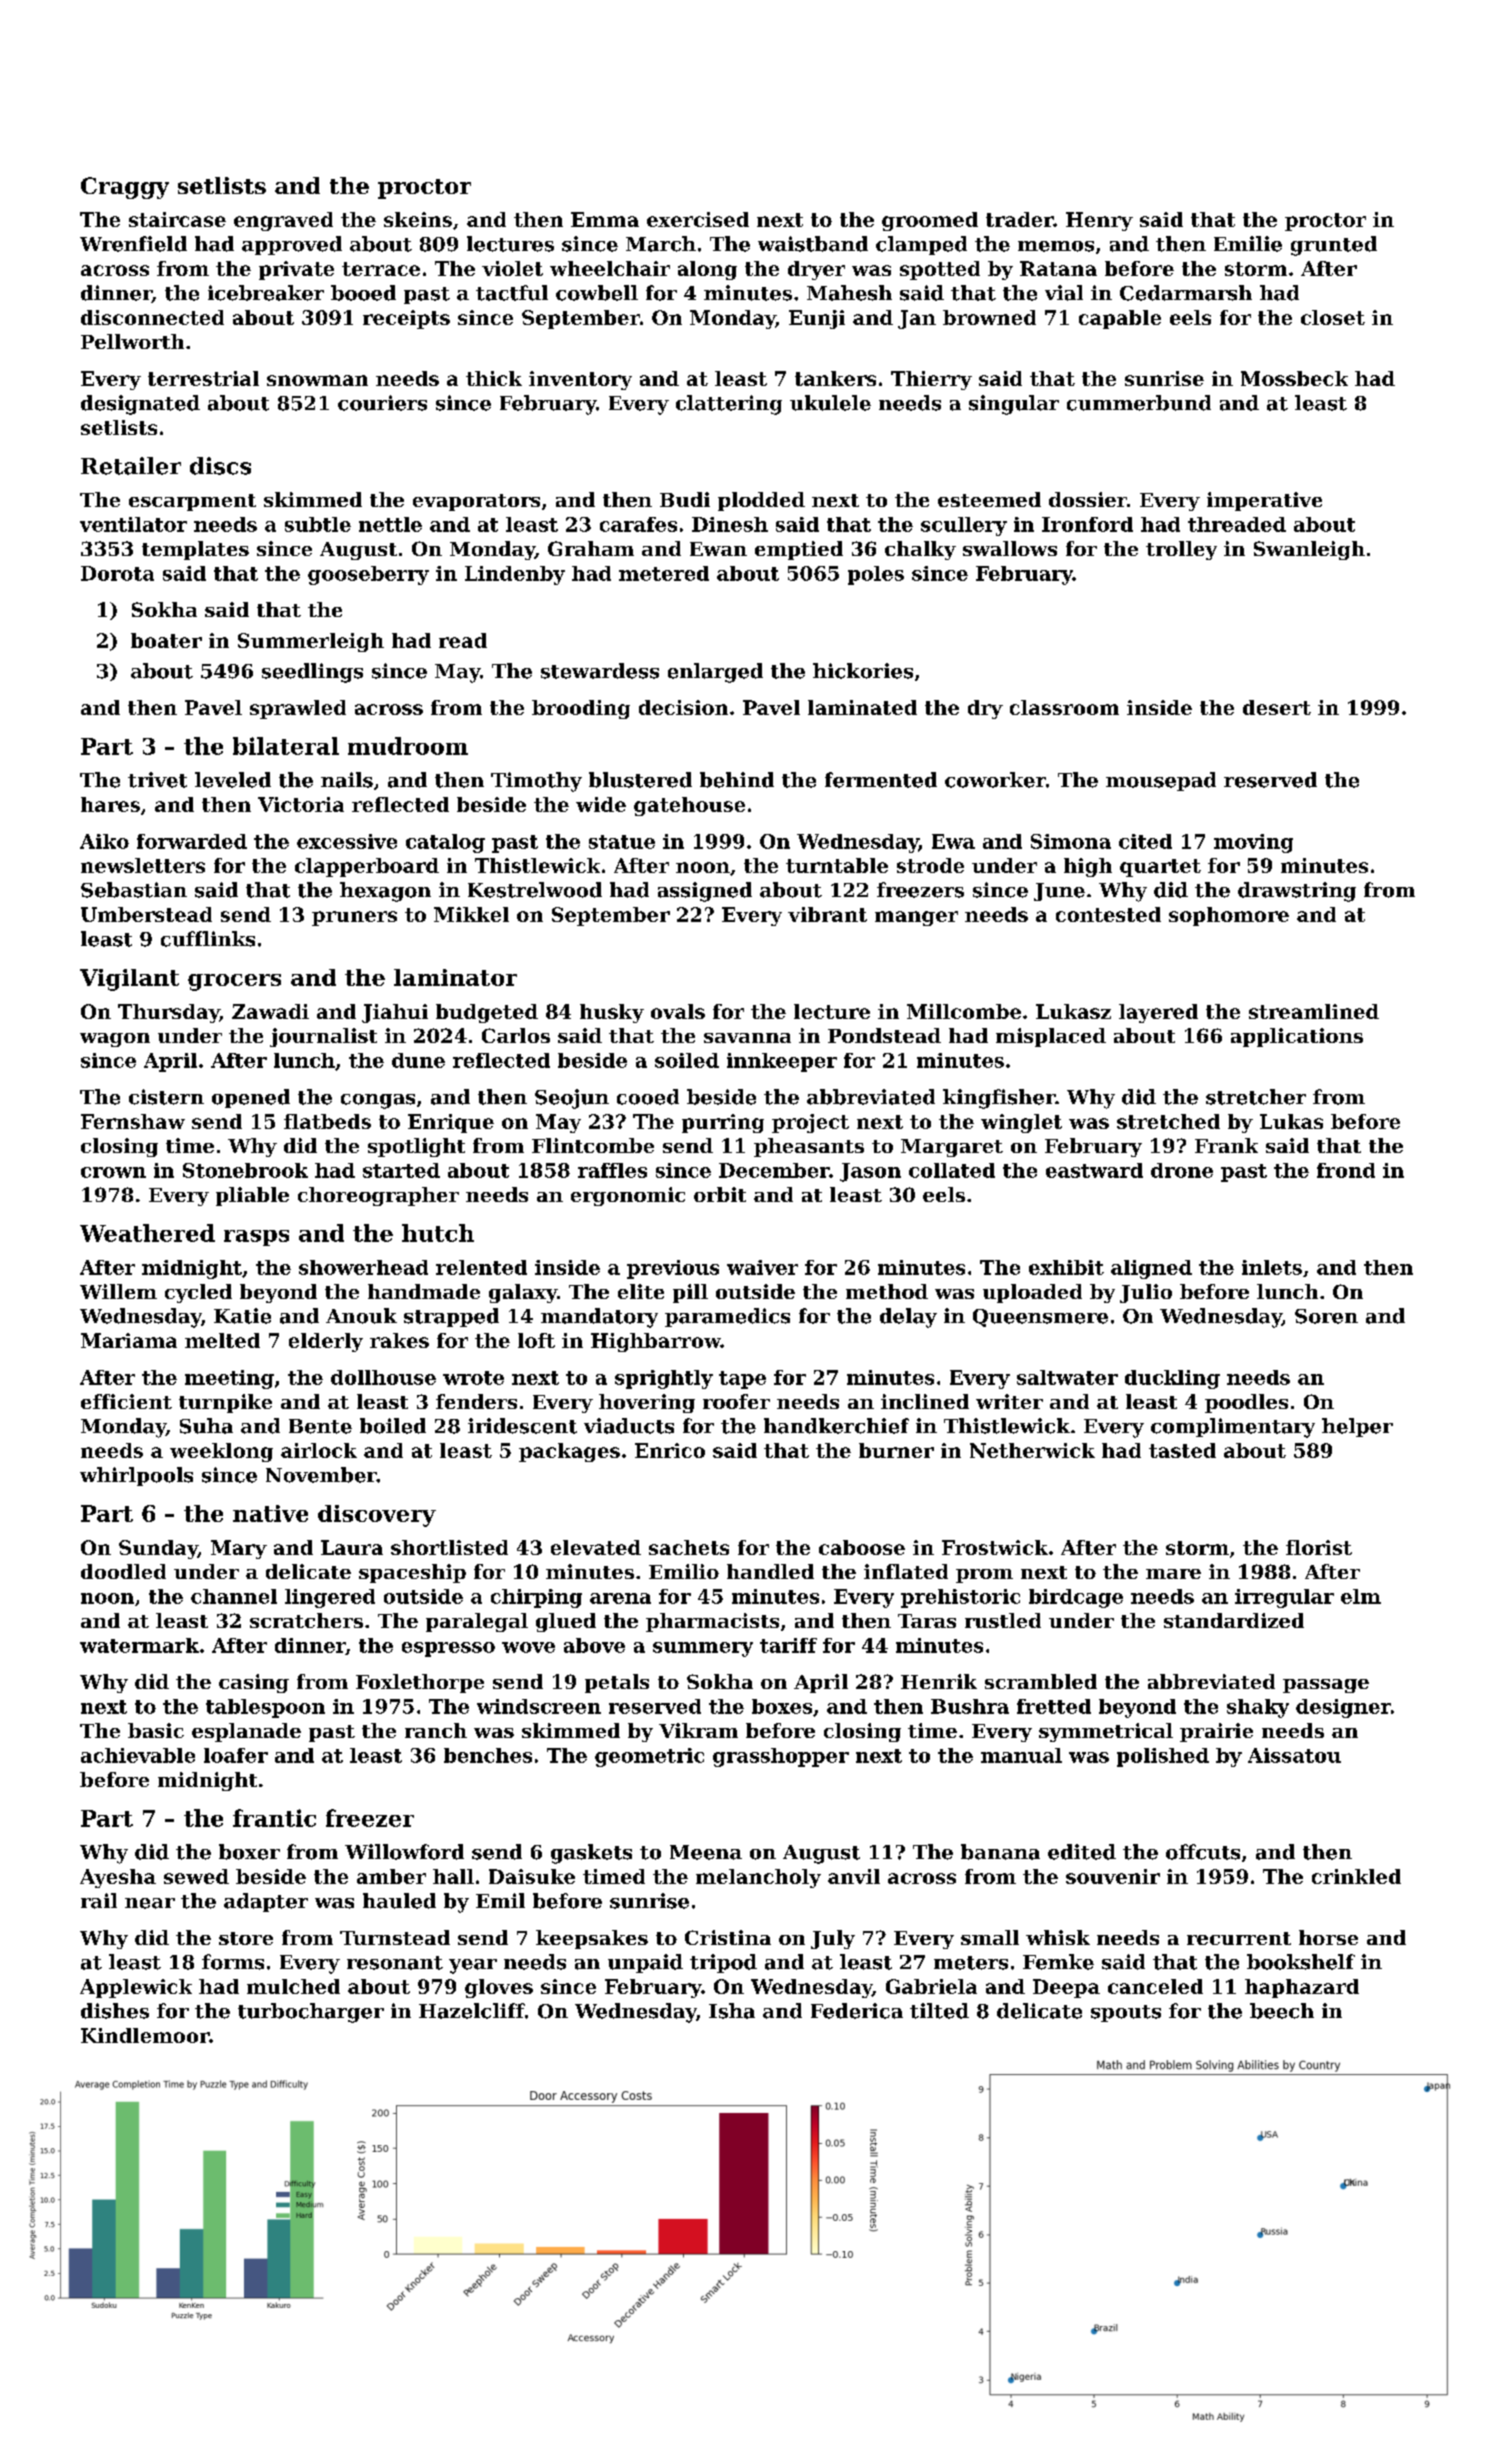  What do you see at coordinates (580, 380) in the page?
I see `inventory` at bounding box center [580, 380].
